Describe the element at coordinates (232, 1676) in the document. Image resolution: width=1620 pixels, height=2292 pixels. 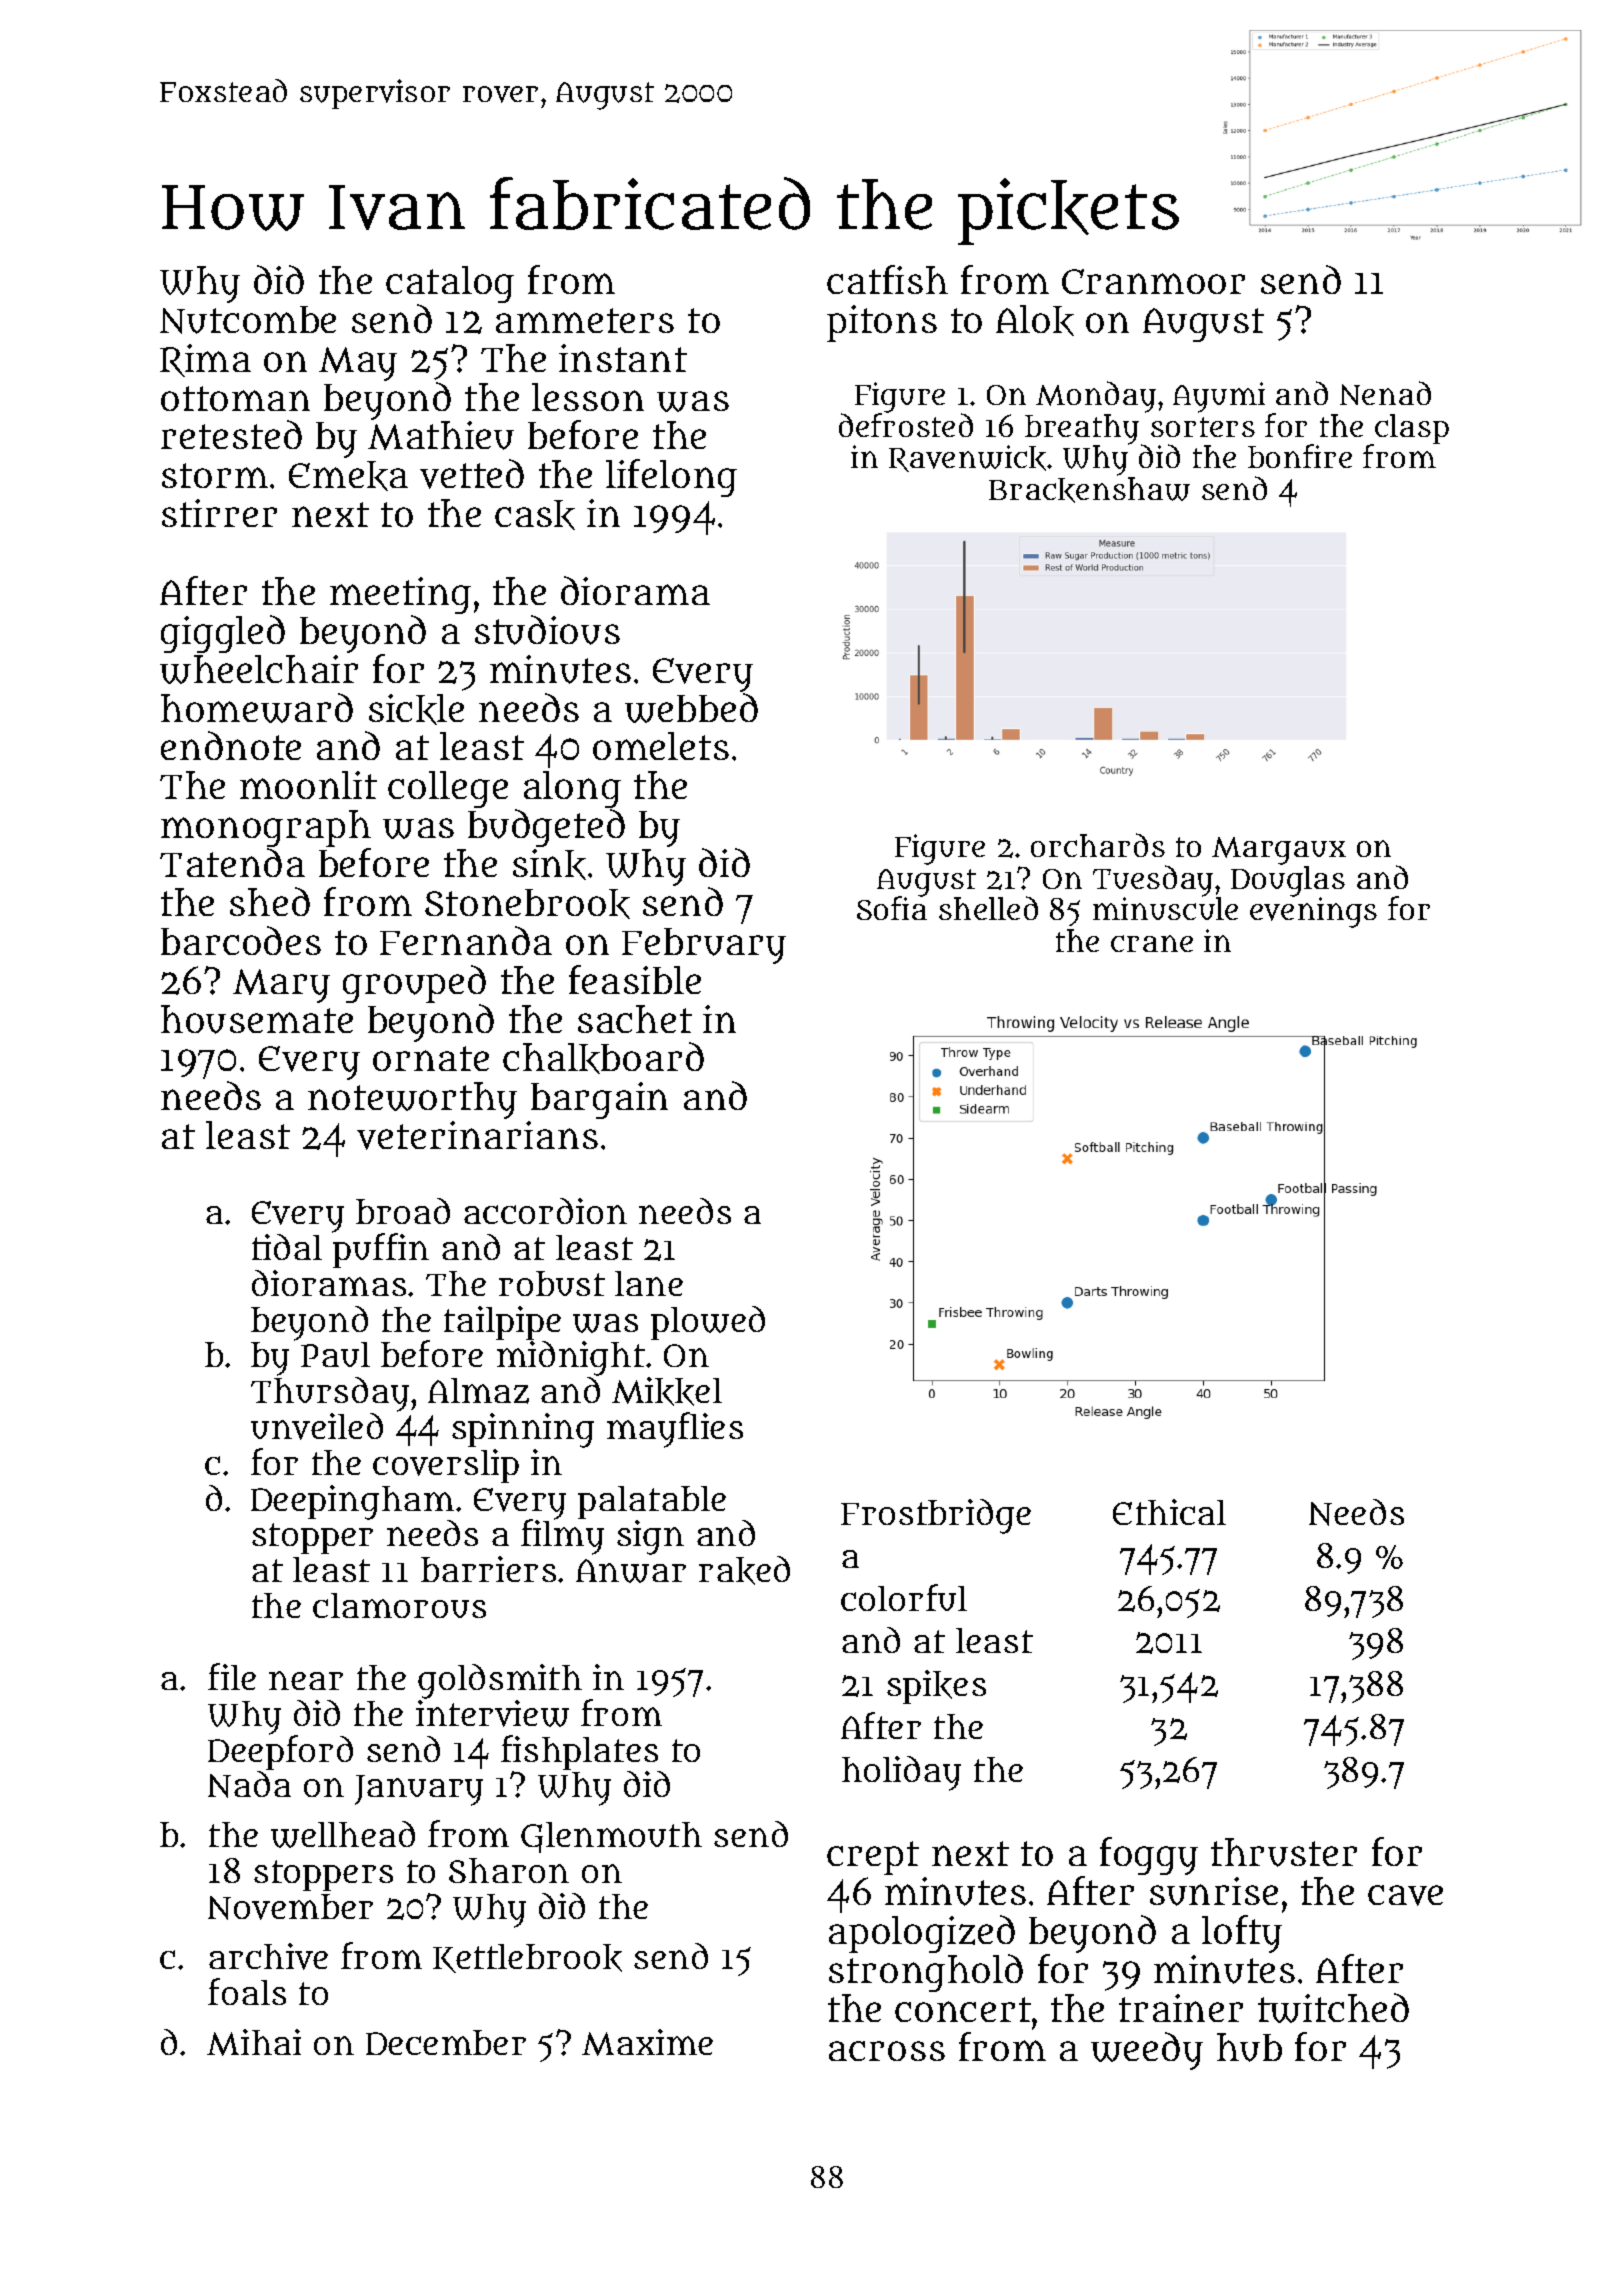
I see `file` at that location.
